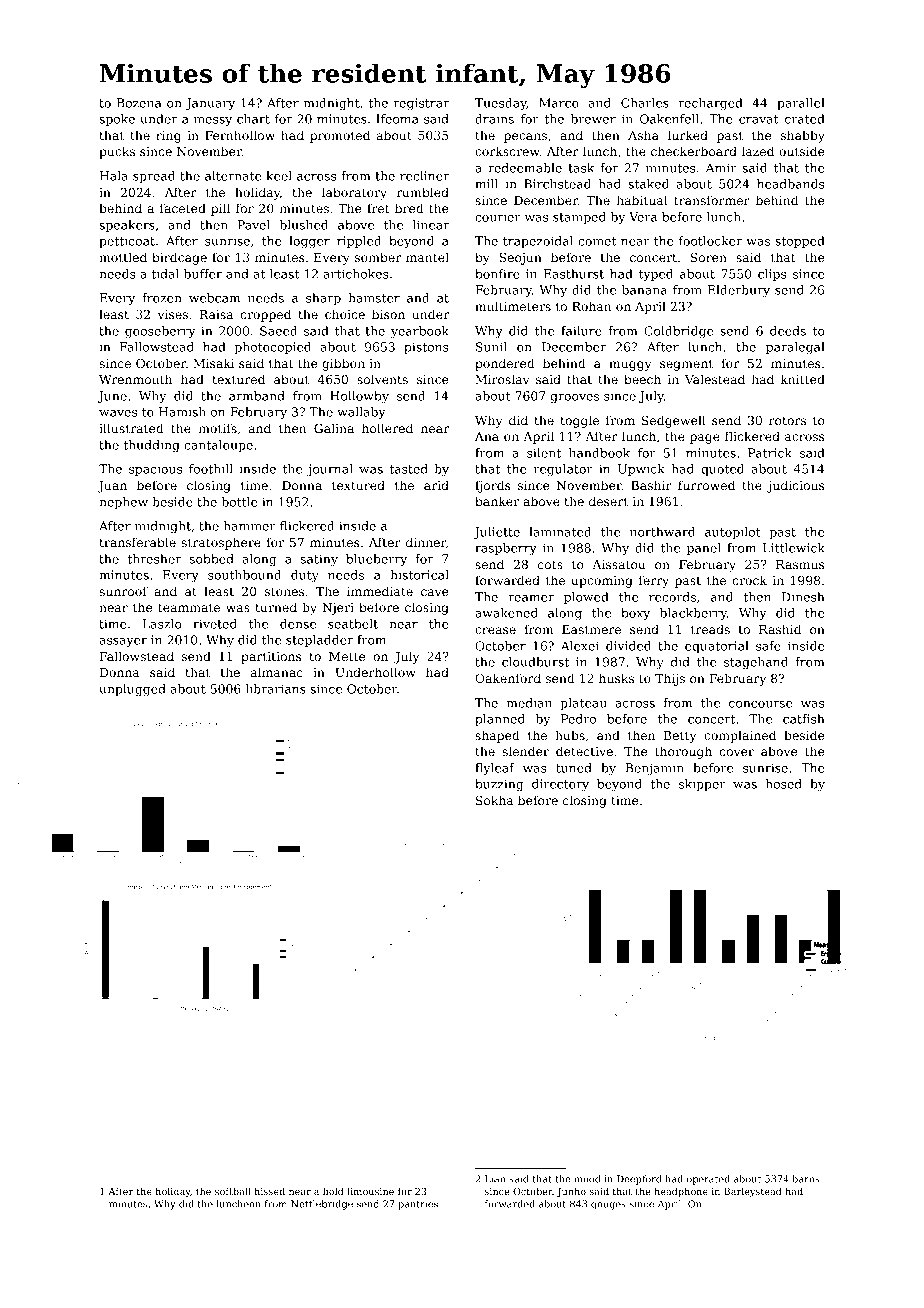 The image size is (924, 1308). Describe the element at coordinates (495, 800) in the screenshot. I see `Sokha` at that location.
